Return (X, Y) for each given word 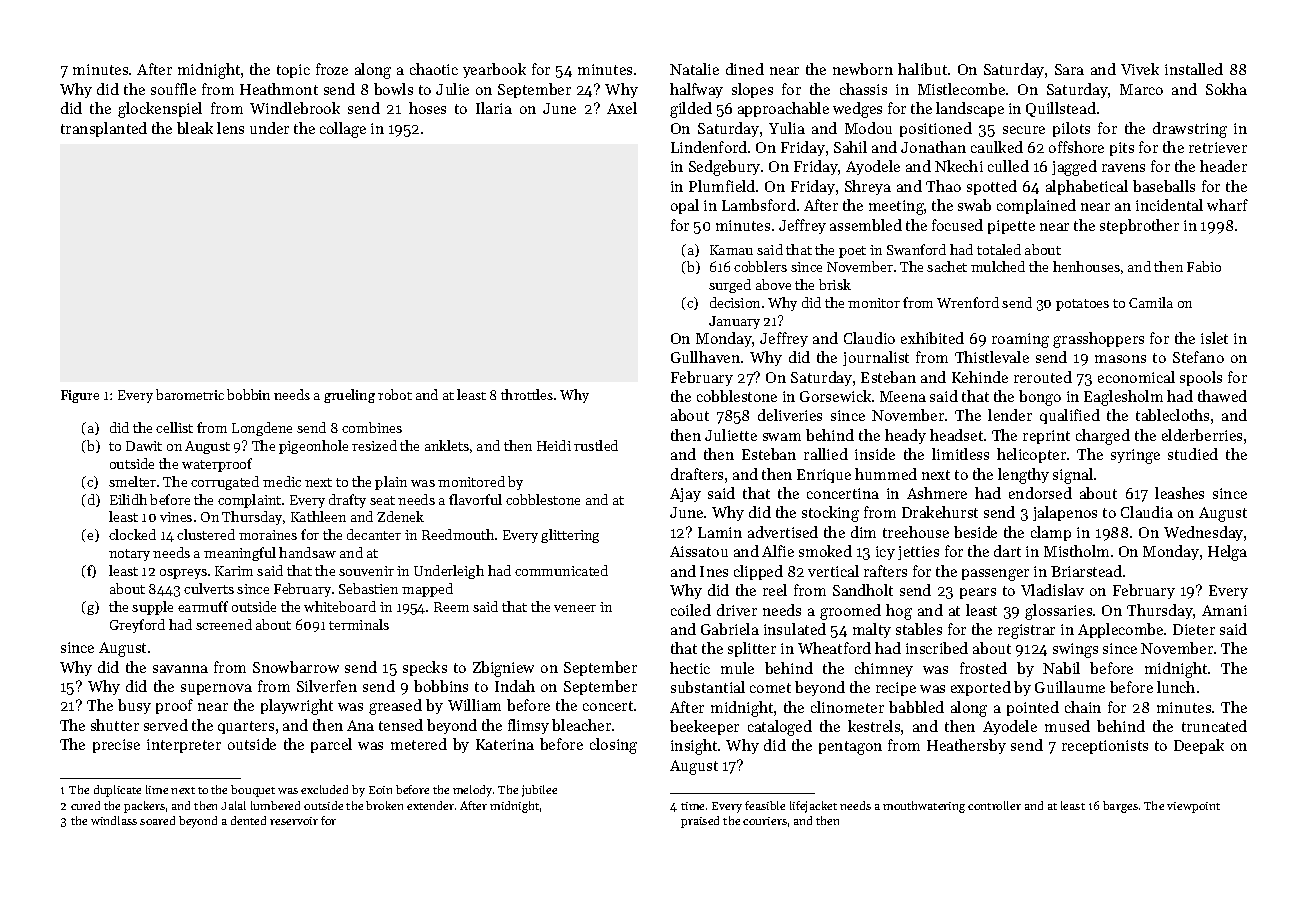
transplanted (104, 129)
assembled (866, 225)
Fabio (1204, 266)
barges (1120, 807)
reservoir (294, 821)
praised (700, 822)
